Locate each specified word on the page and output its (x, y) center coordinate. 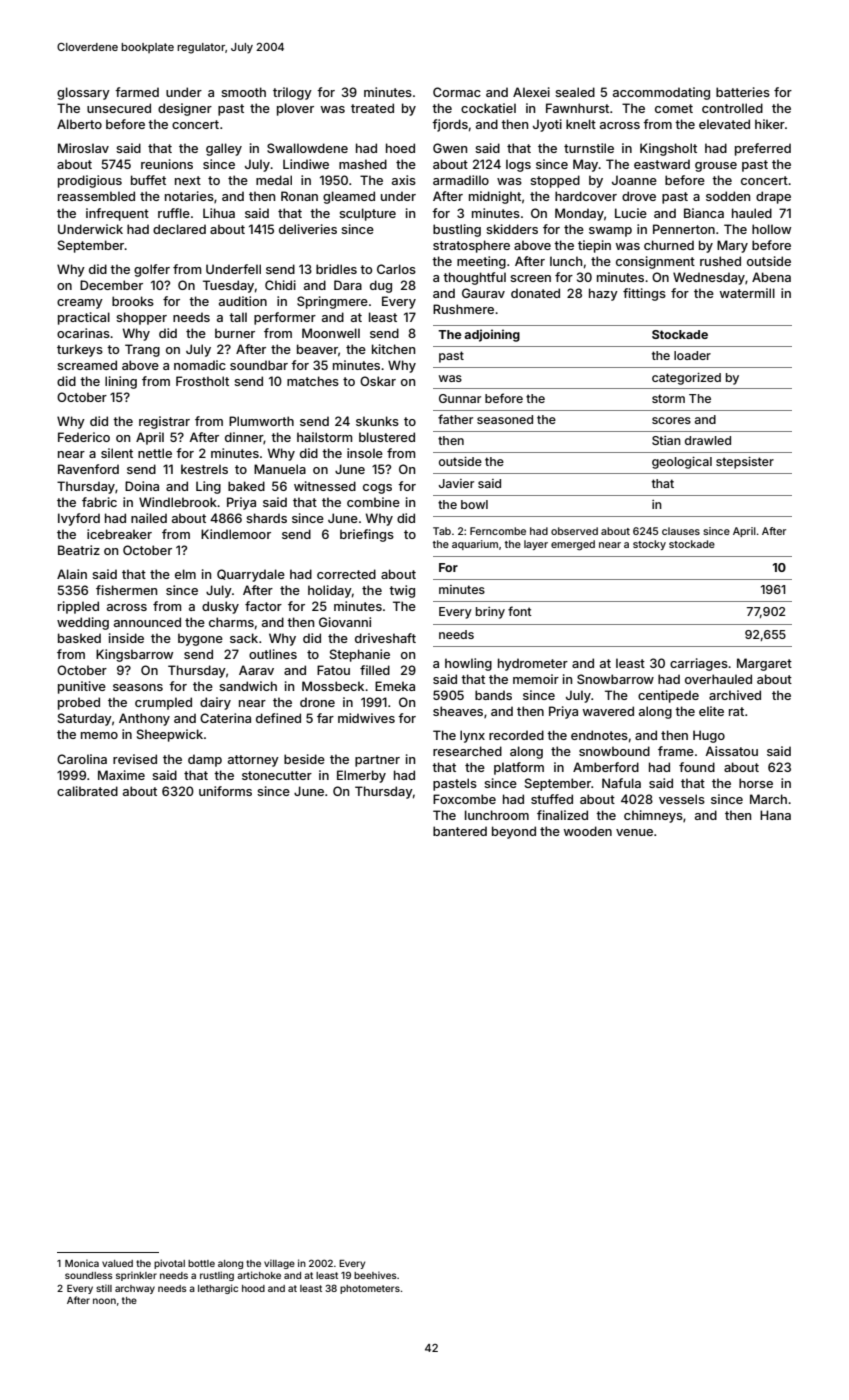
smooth (243, 92)
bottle (201, 1263)
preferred (763, 149)
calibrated (87, 791)
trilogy (292, 93)
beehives (375, 1275)
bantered (460, 831)
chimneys (653, 816)
